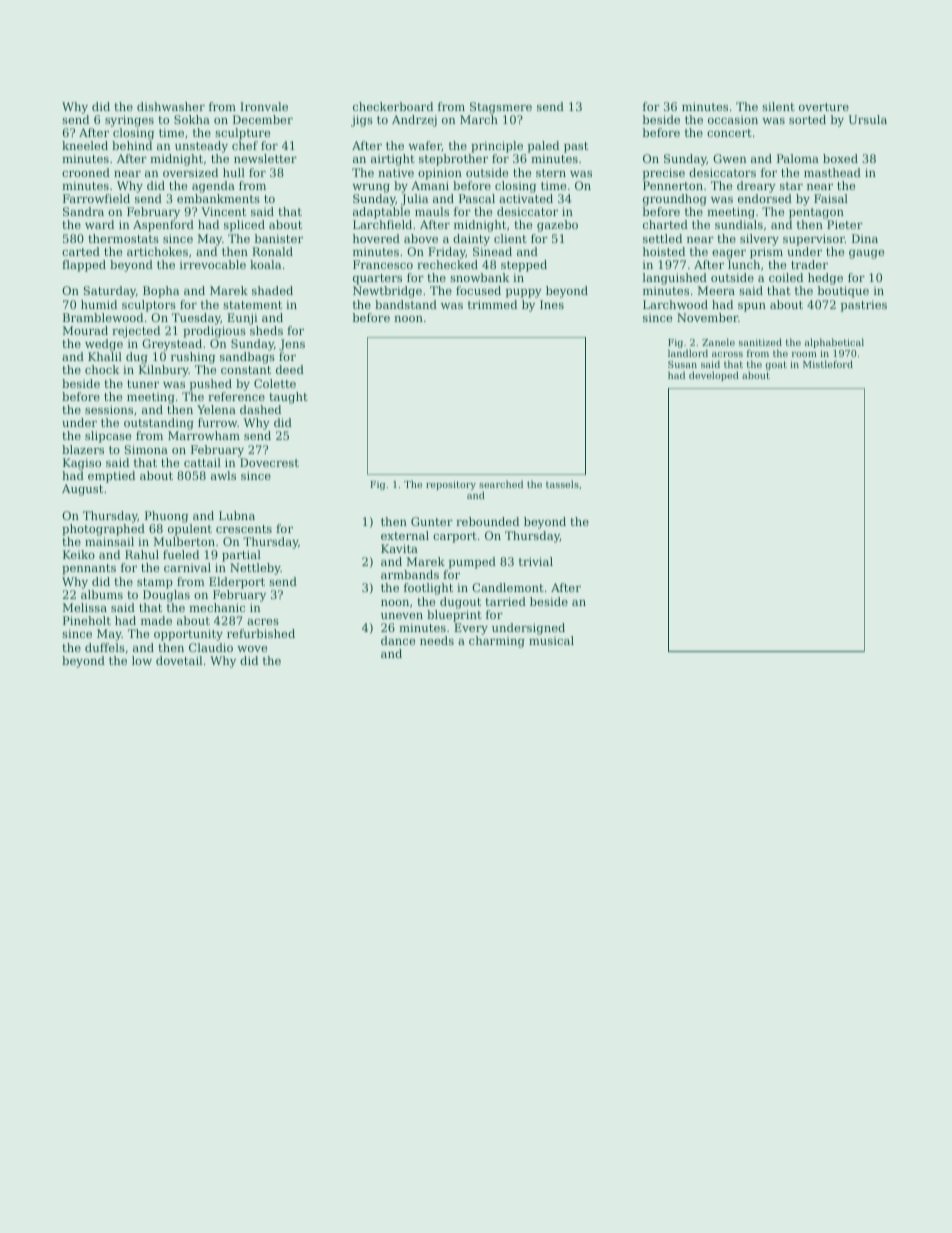 This screenshot has height=1233, width=952. Describe the element at coordinates (264, 106) in the screenshot. I see `Ironvale` at that location.
